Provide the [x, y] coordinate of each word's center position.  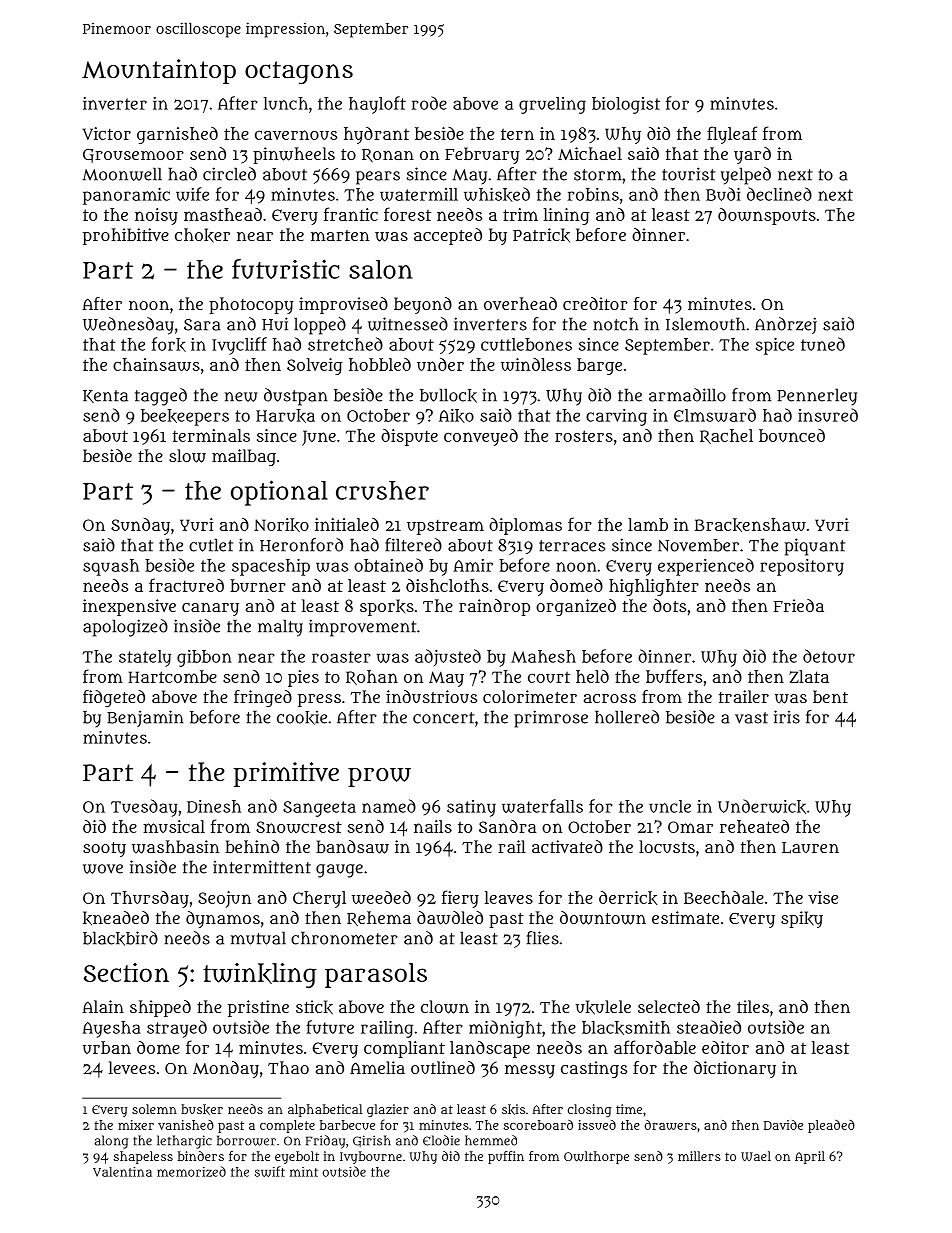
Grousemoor [133, 156]
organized [576, 607]
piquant [814, 547]
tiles [753, 1006]
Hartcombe [172, 676]
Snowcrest [299, 827]
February [482, 155]
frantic [351, 214]
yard [752, 155]
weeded [381, 897]
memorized [191, 1171]
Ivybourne [371, 1157]
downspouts [767, 216]
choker [202, 235]
